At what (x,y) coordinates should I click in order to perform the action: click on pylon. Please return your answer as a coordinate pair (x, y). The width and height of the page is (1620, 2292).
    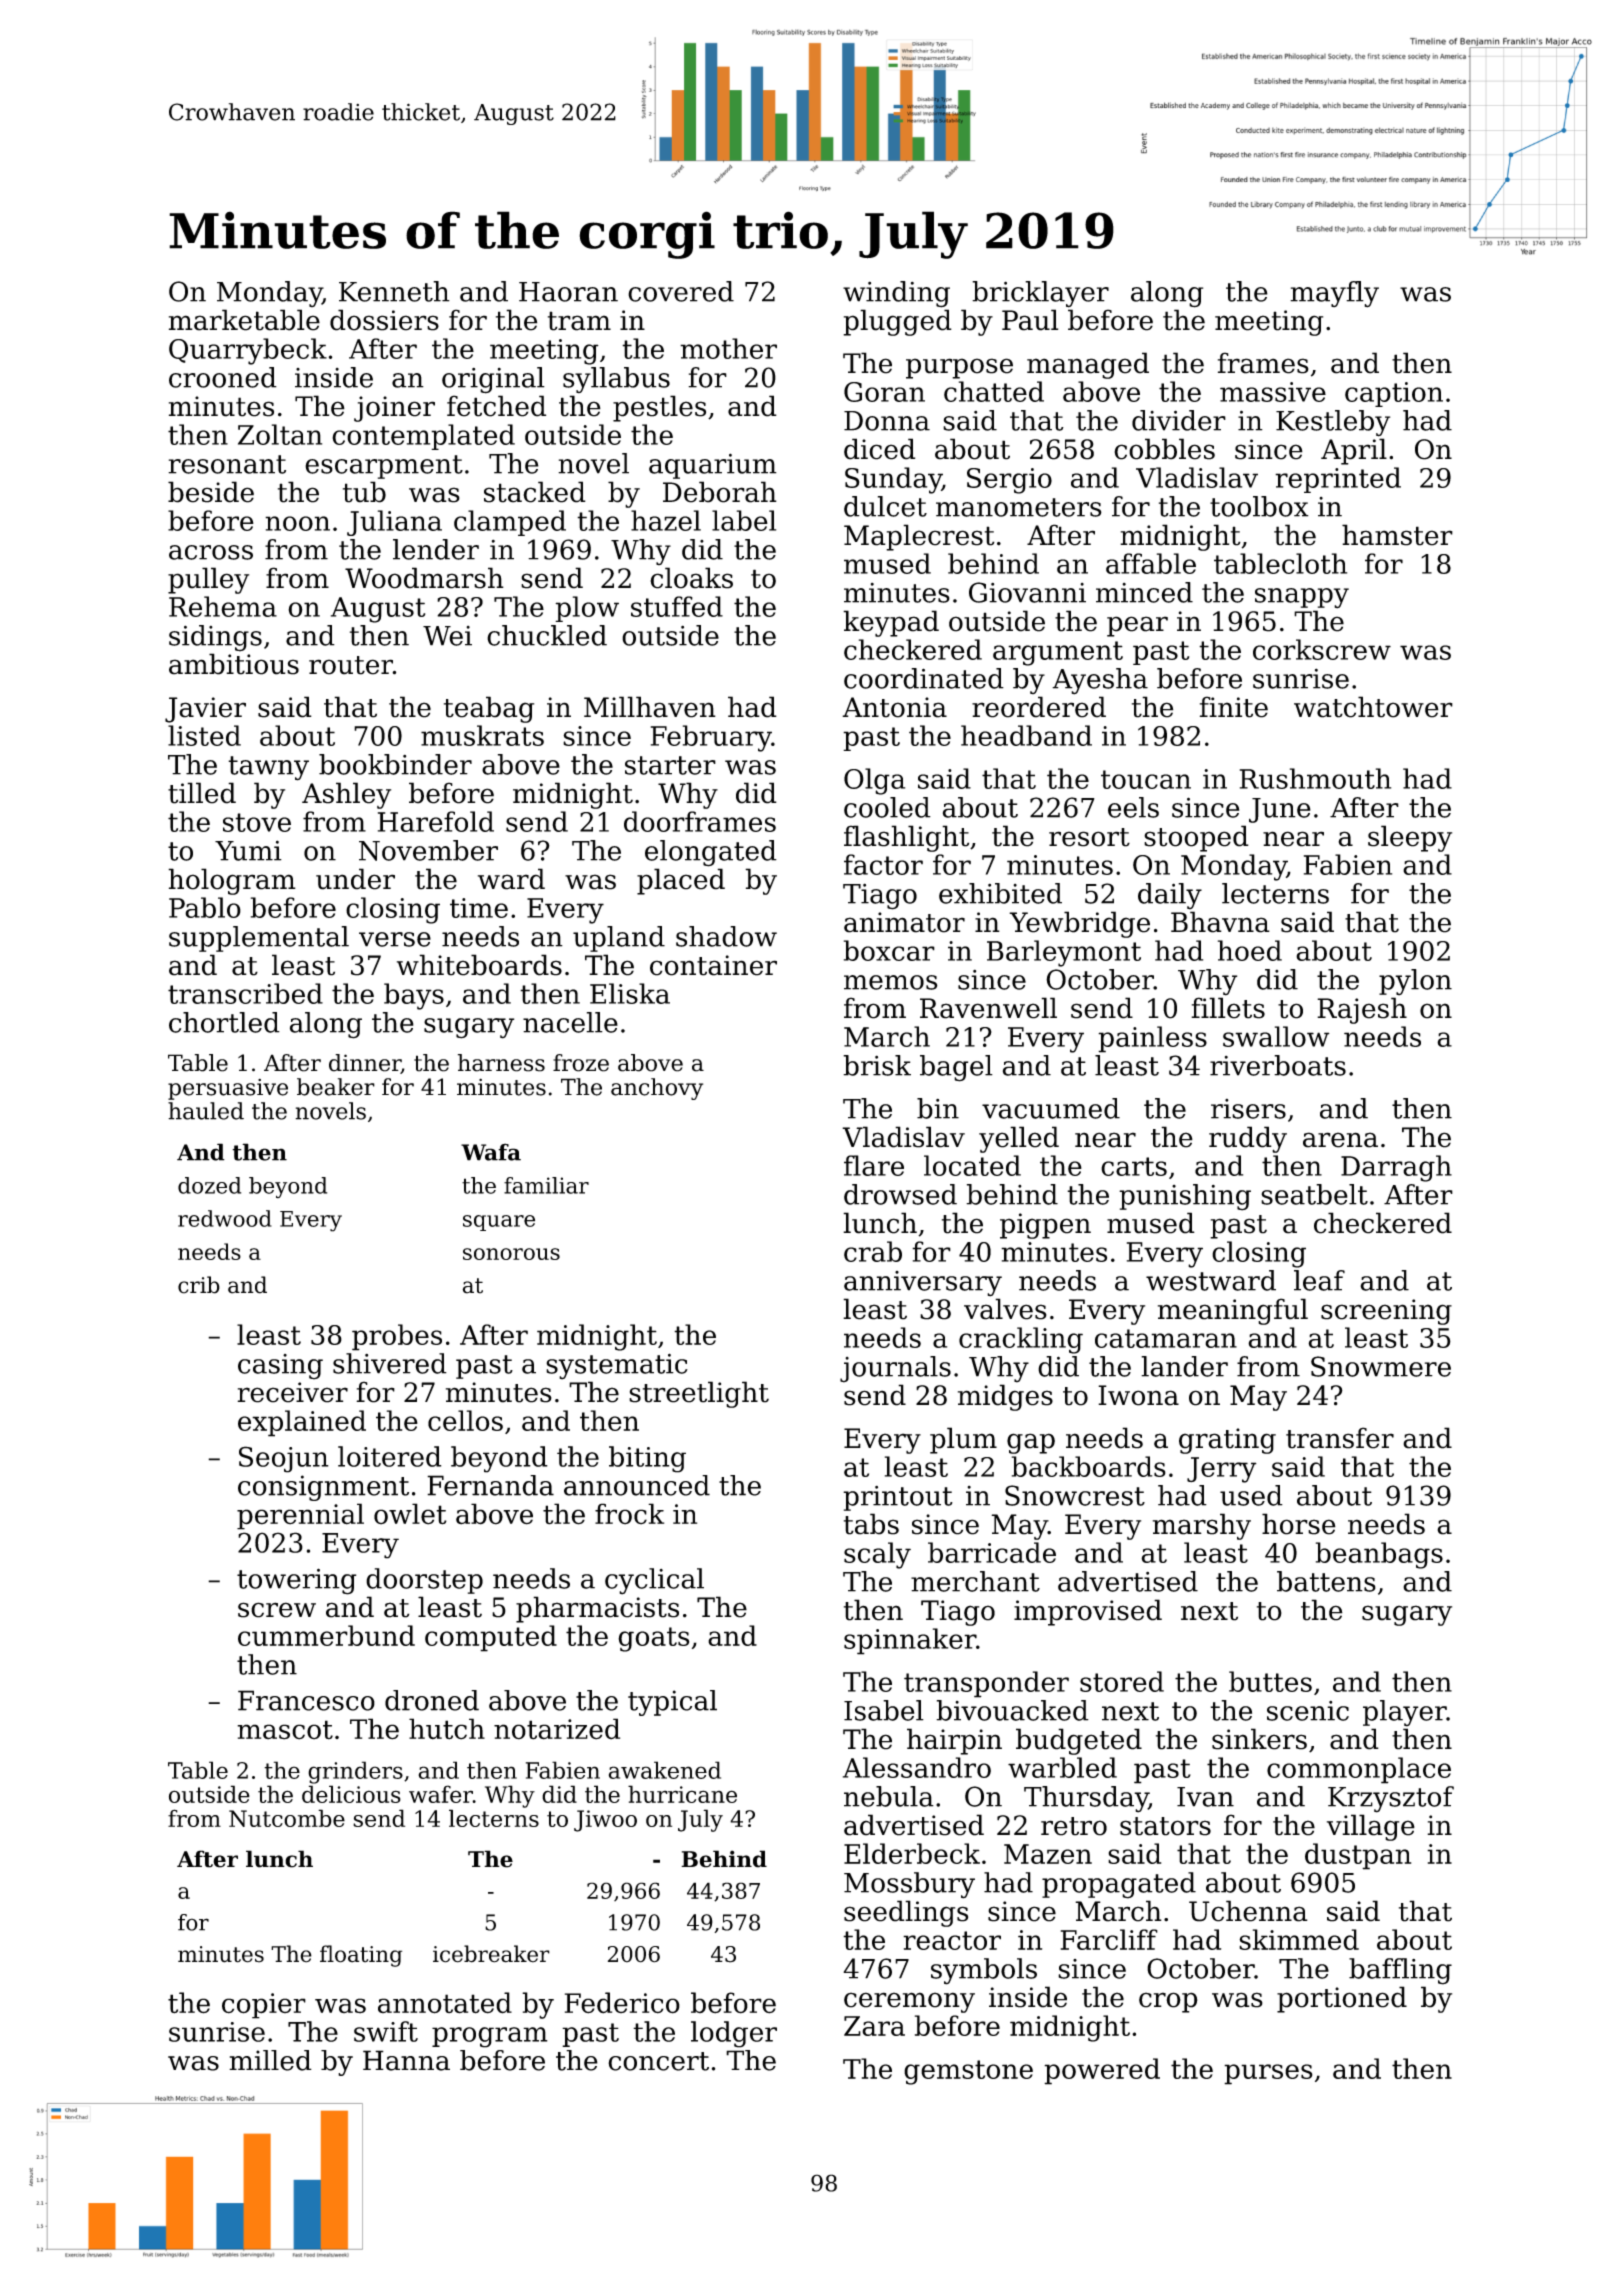
    Looking at the image, I should click on (1415, 982).
